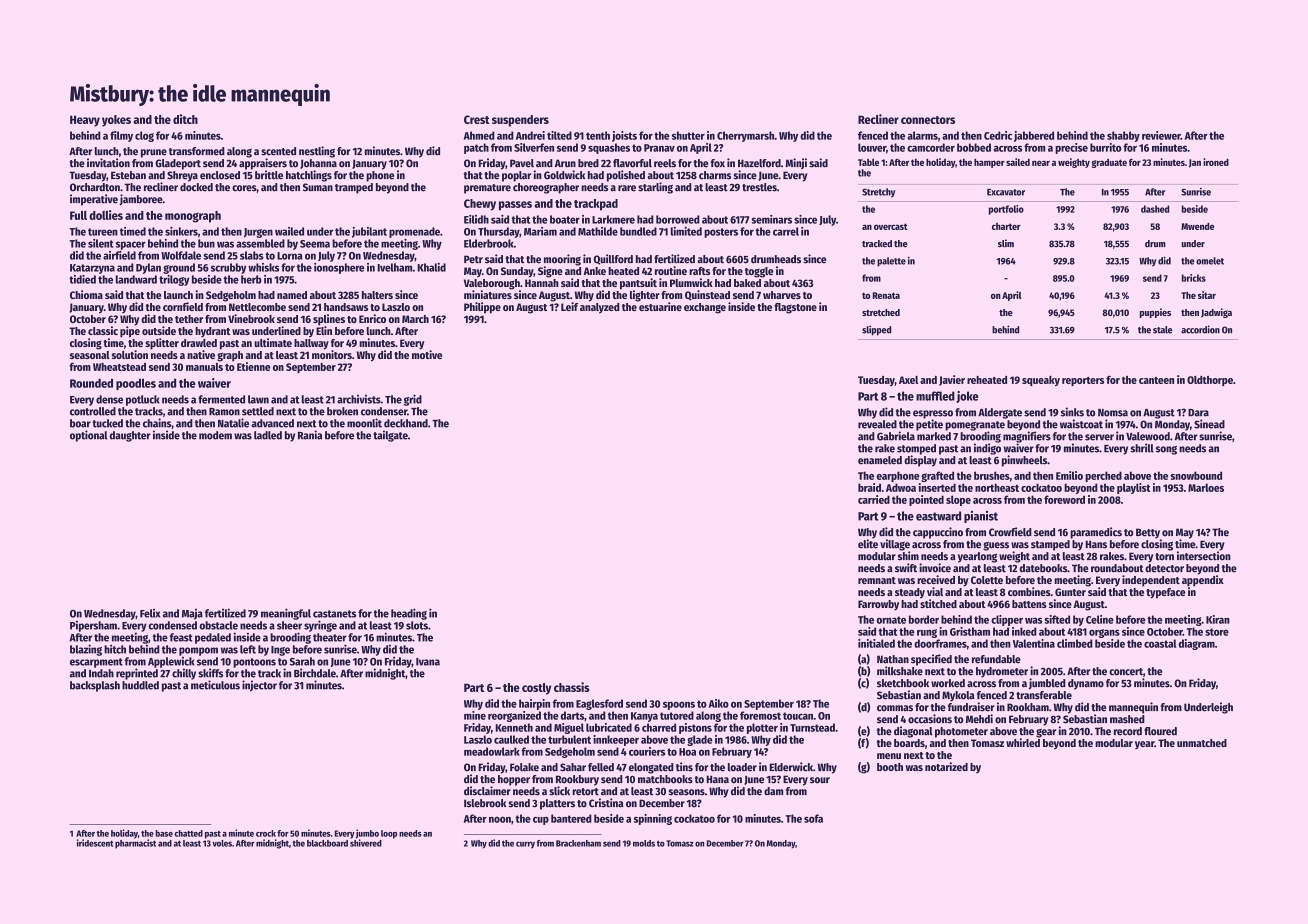 This screenshot has height=924, width=1308. I want to click on ironed, so click(1216, 162).
